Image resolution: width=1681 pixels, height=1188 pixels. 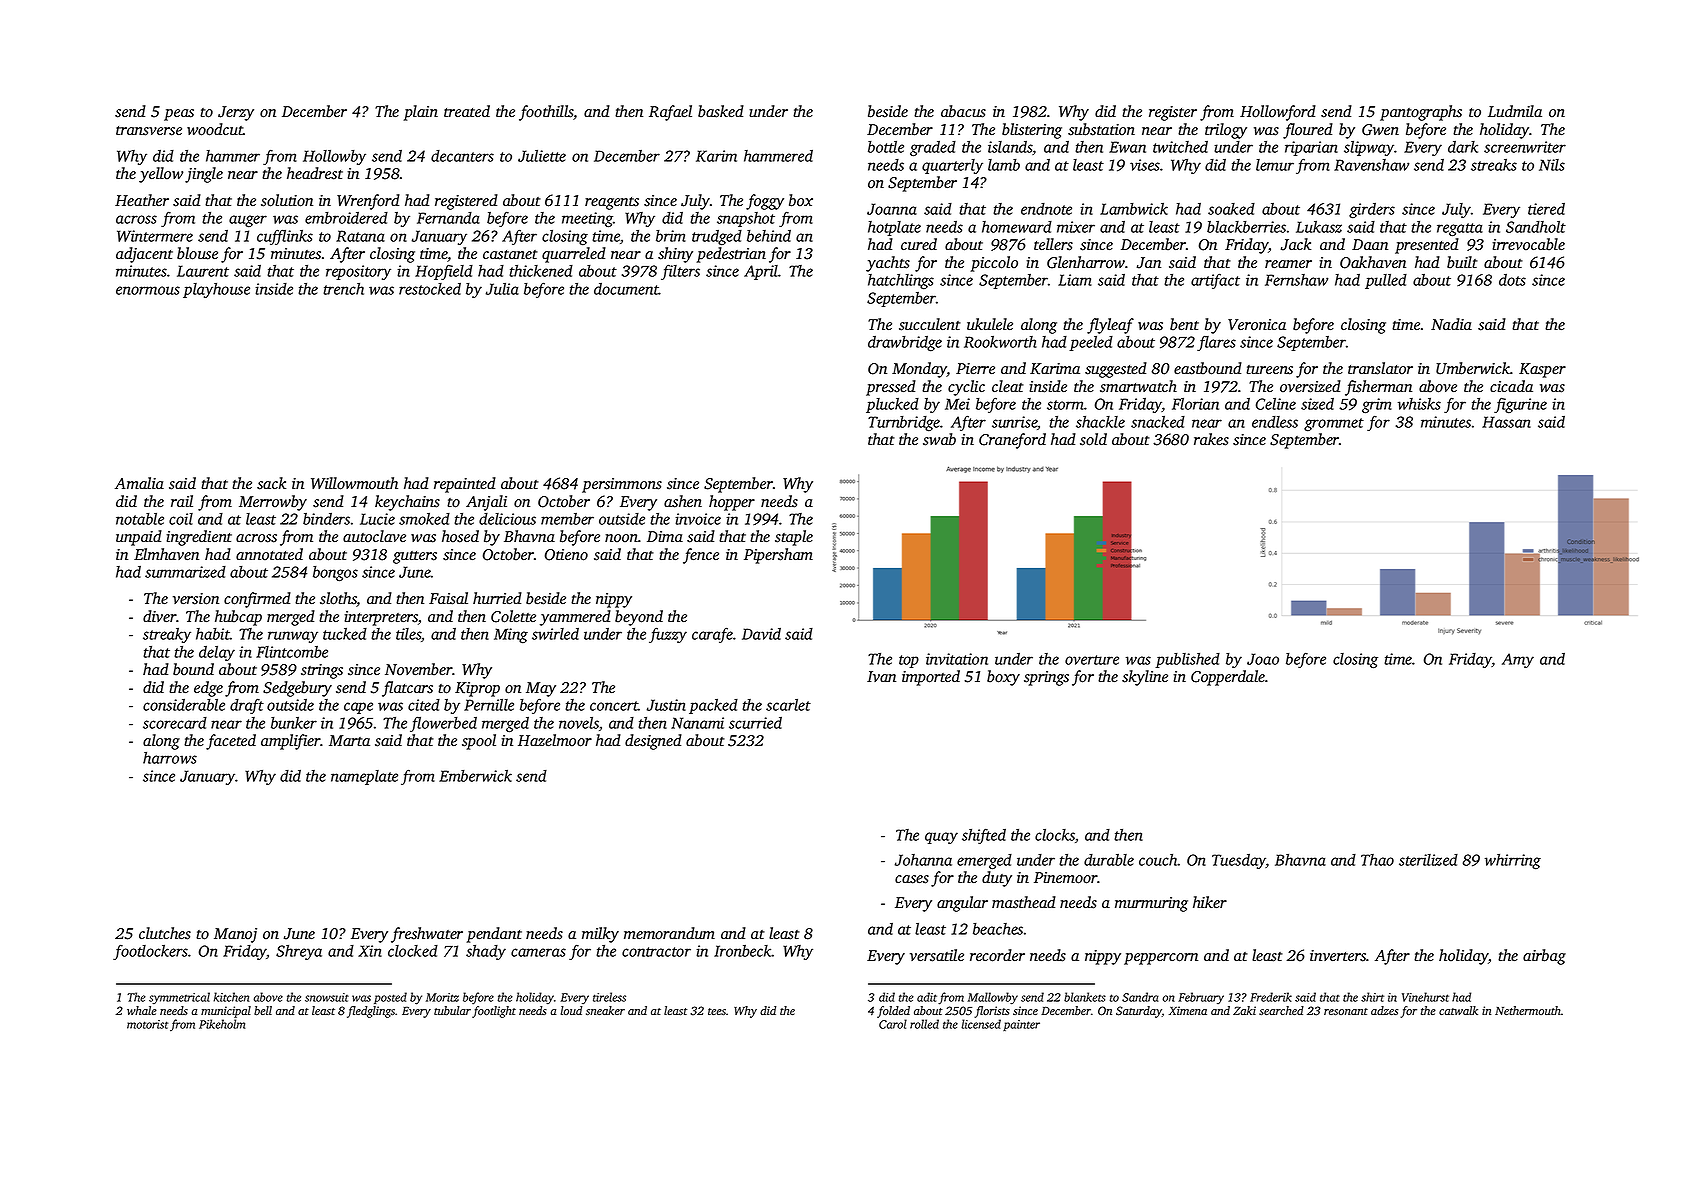 What do you see at coordinates (717, 1011) in the screenshot?
I see `tees` at bounding box center [717, 1011].
